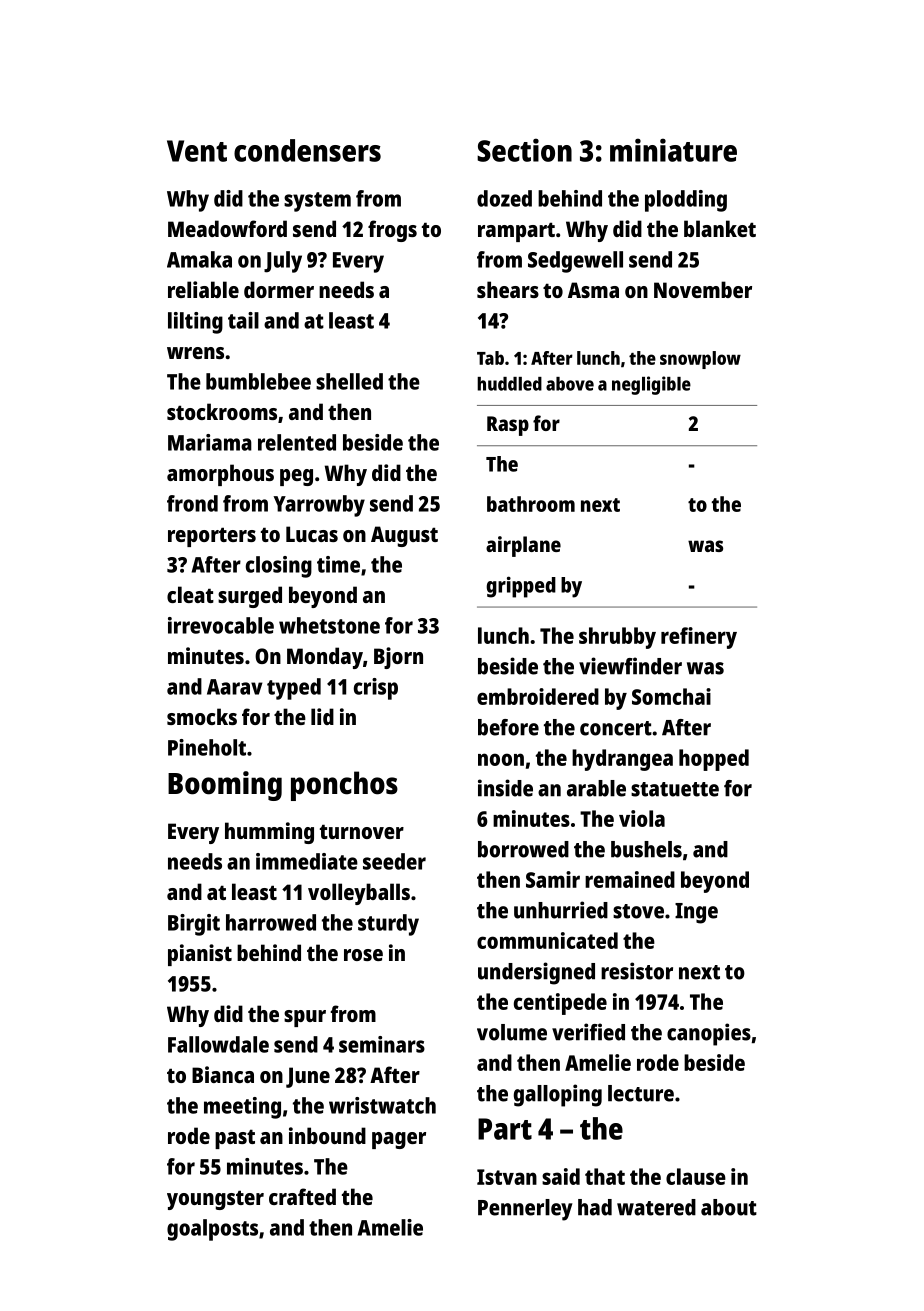 This image has width=924, height=1311. Describe the element at coordinates (212, 1230) in the image. I see `goalposts` at that location.
